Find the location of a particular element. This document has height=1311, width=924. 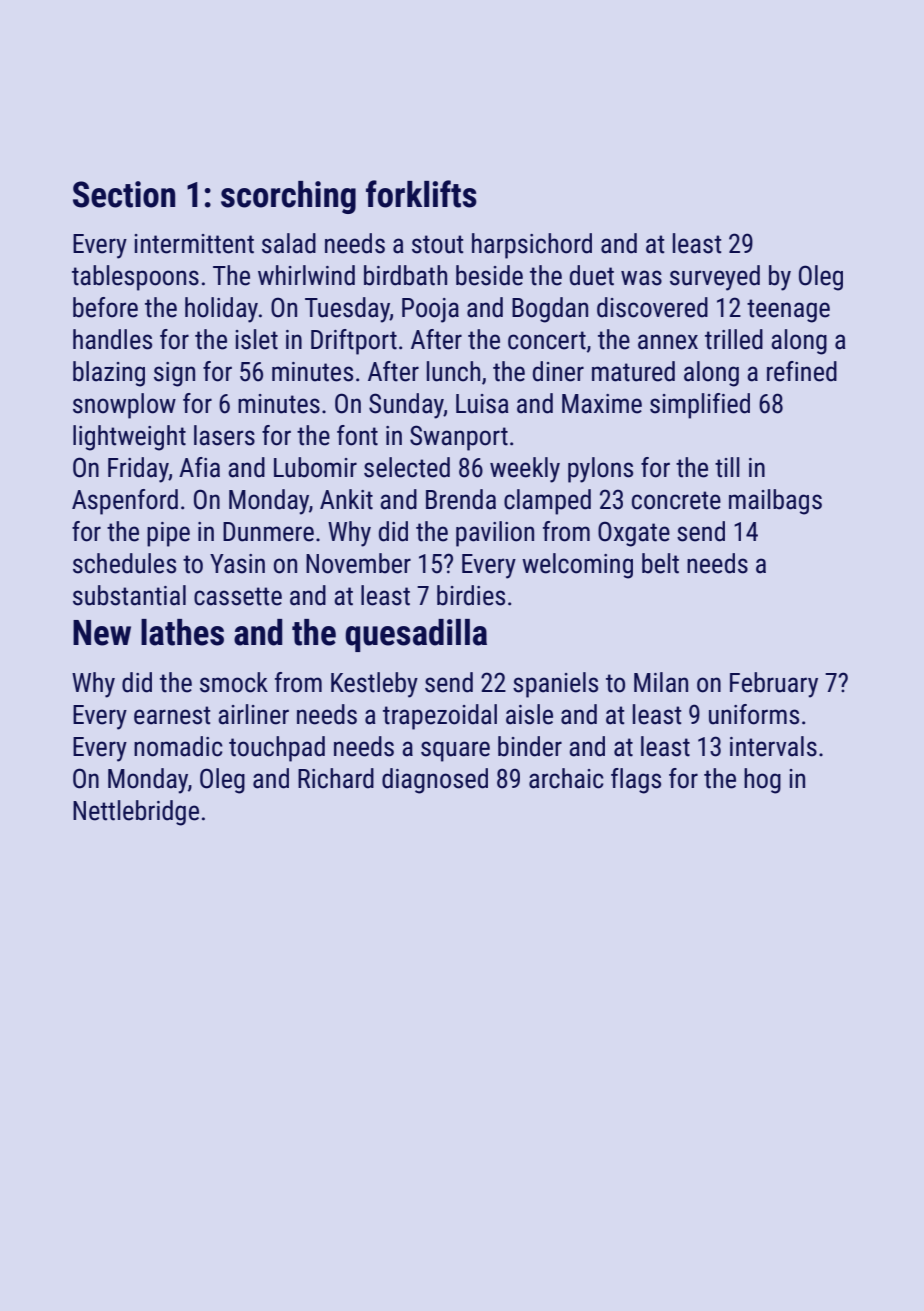

scorching is located at coordinates (288, 197).
